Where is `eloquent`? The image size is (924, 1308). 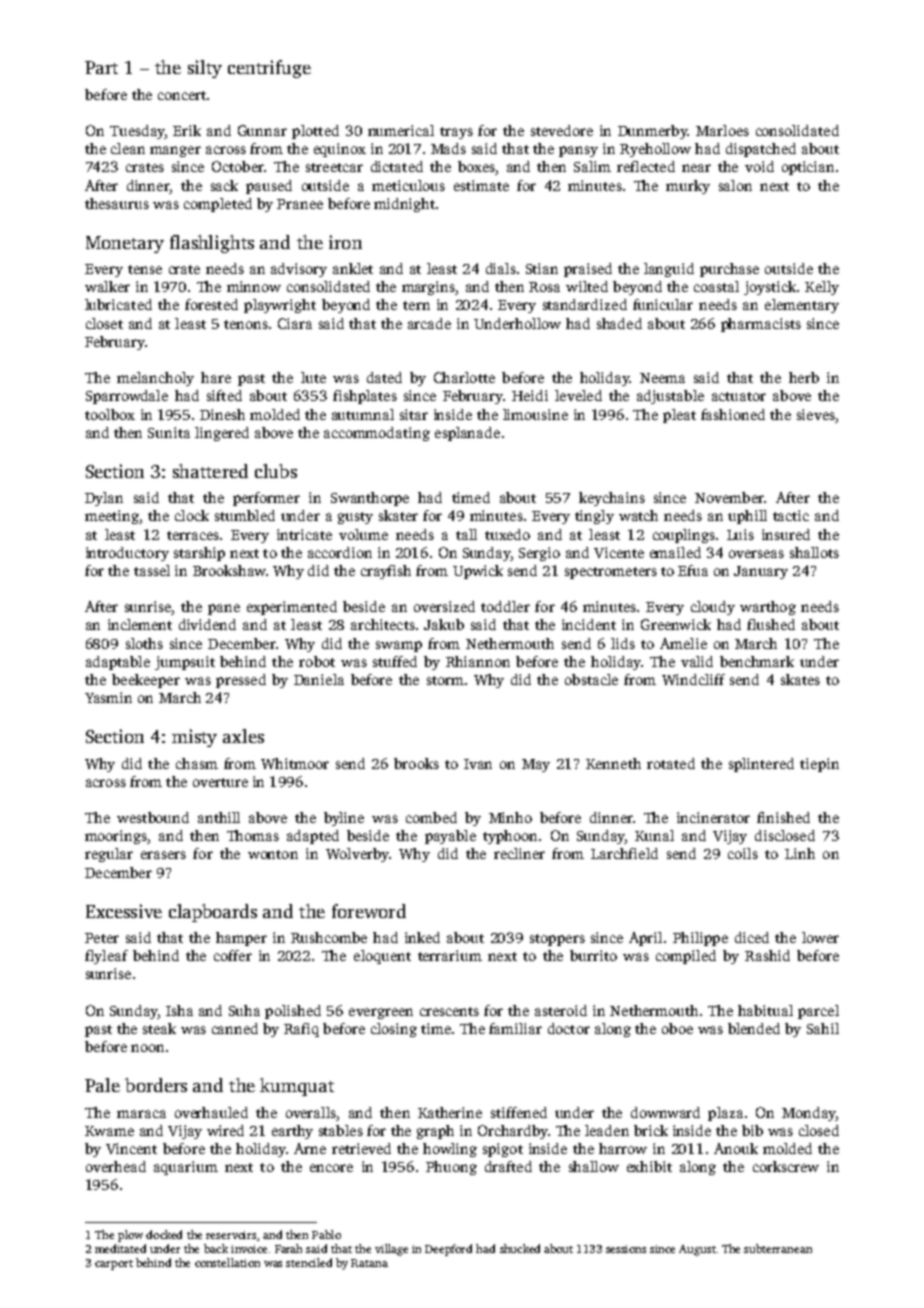
eloquent is located at coordinates (382, 957).
